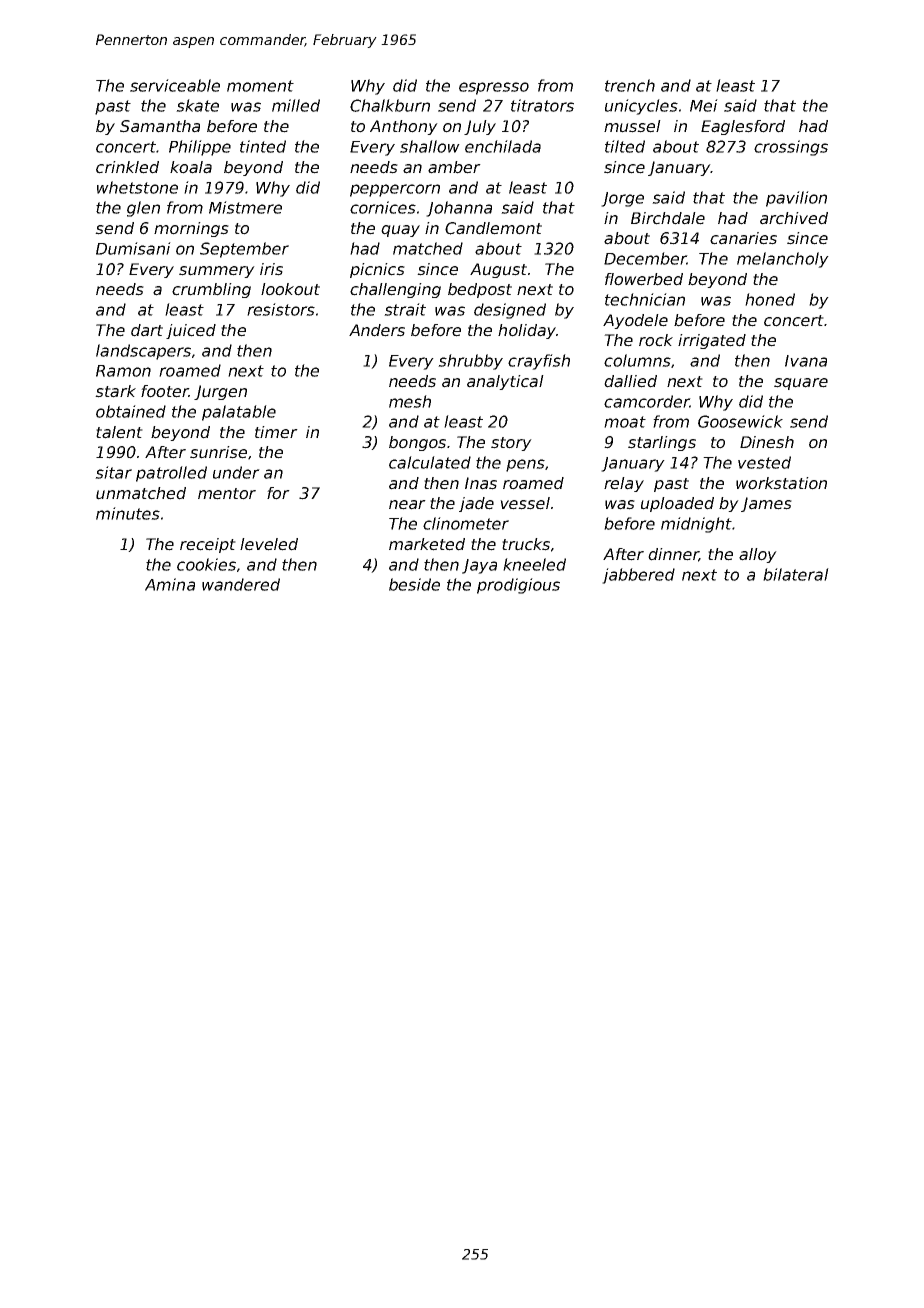 The width and height of the screenshot is (924, 1308). Describe the element at coordinates (743, 127) in the screenshot. I see `Eaglesford` at that location.
